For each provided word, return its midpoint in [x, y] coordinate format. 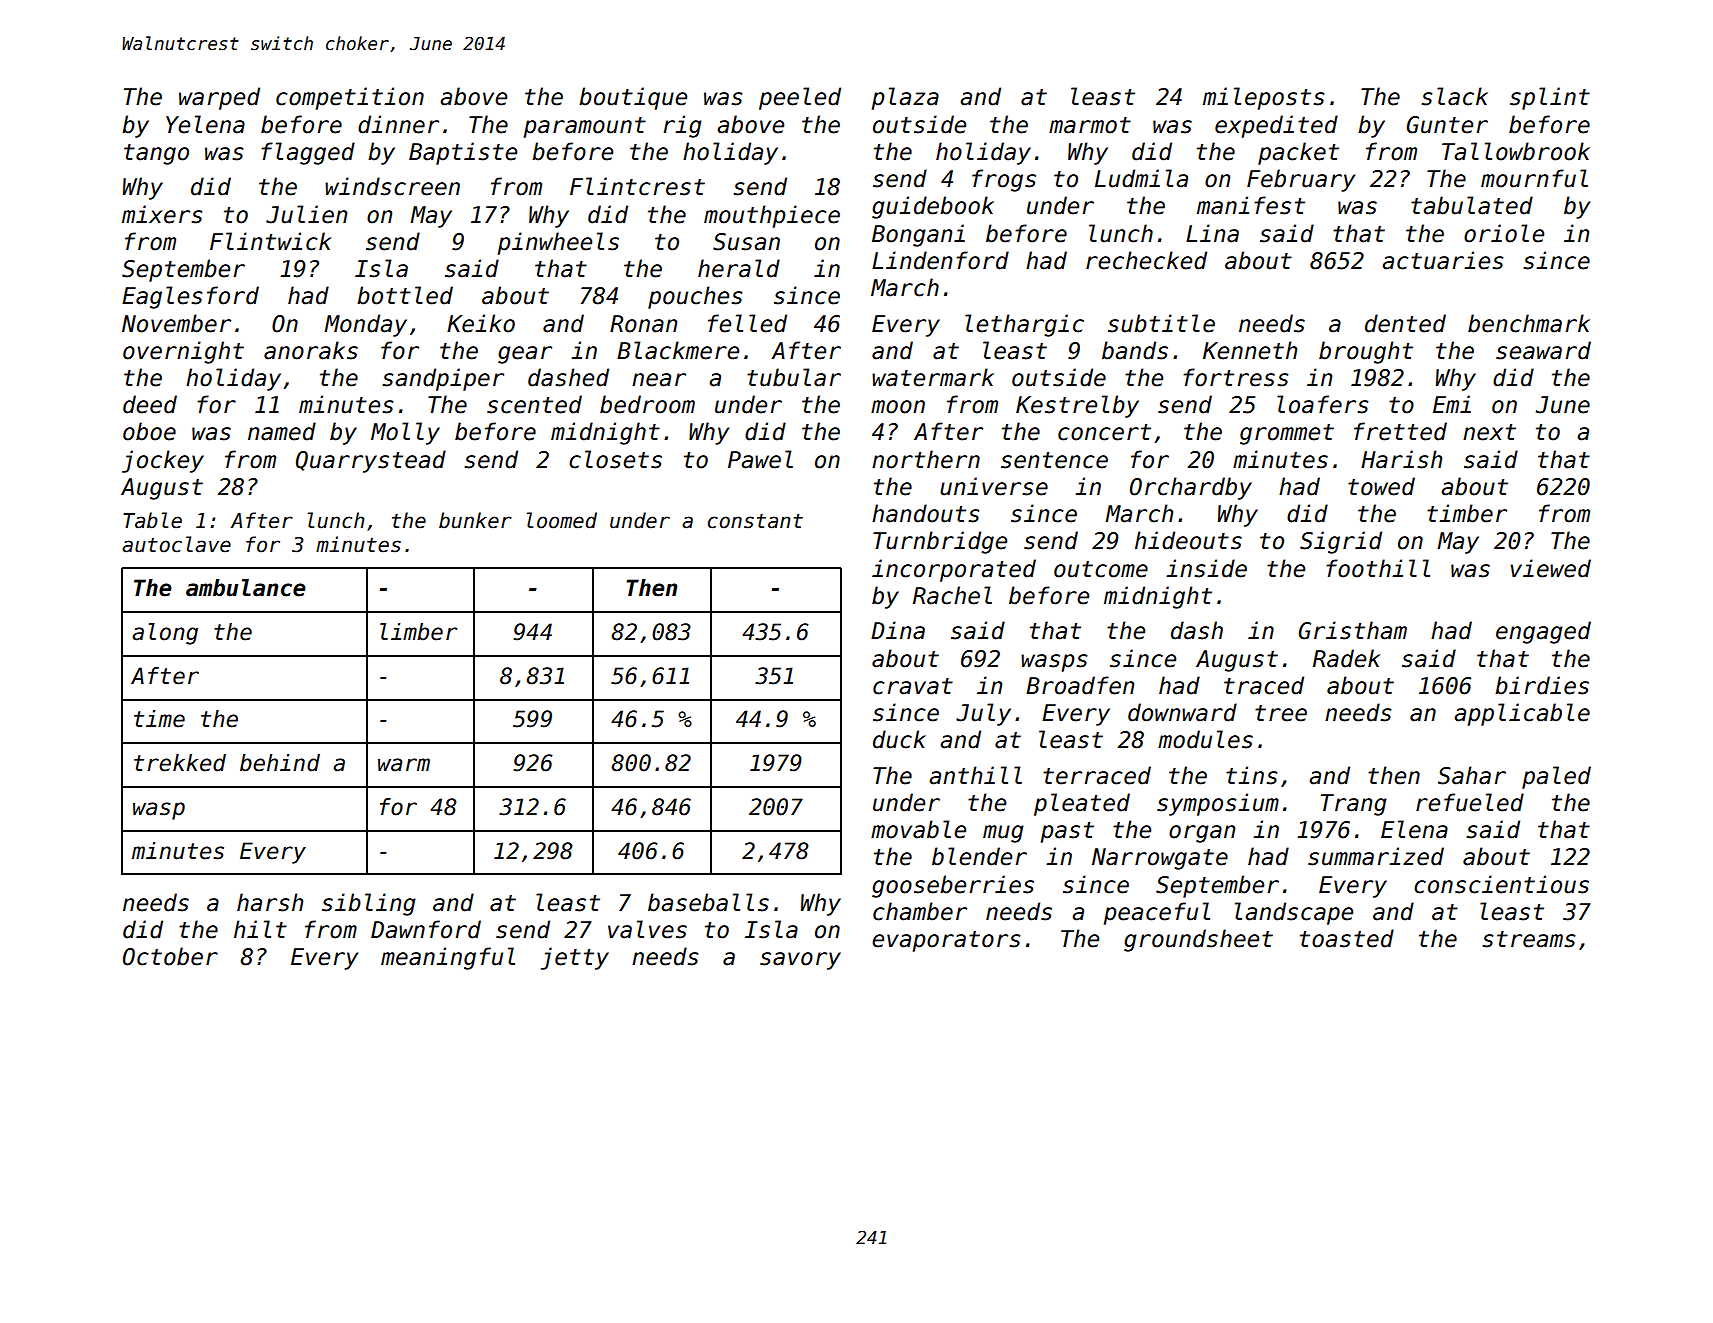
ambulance [246, 588]
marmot [1090, 125]
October [170, 956]
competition [350, 98]
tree [1281, 713]
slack [1454, 96]
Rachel [952, 595]
